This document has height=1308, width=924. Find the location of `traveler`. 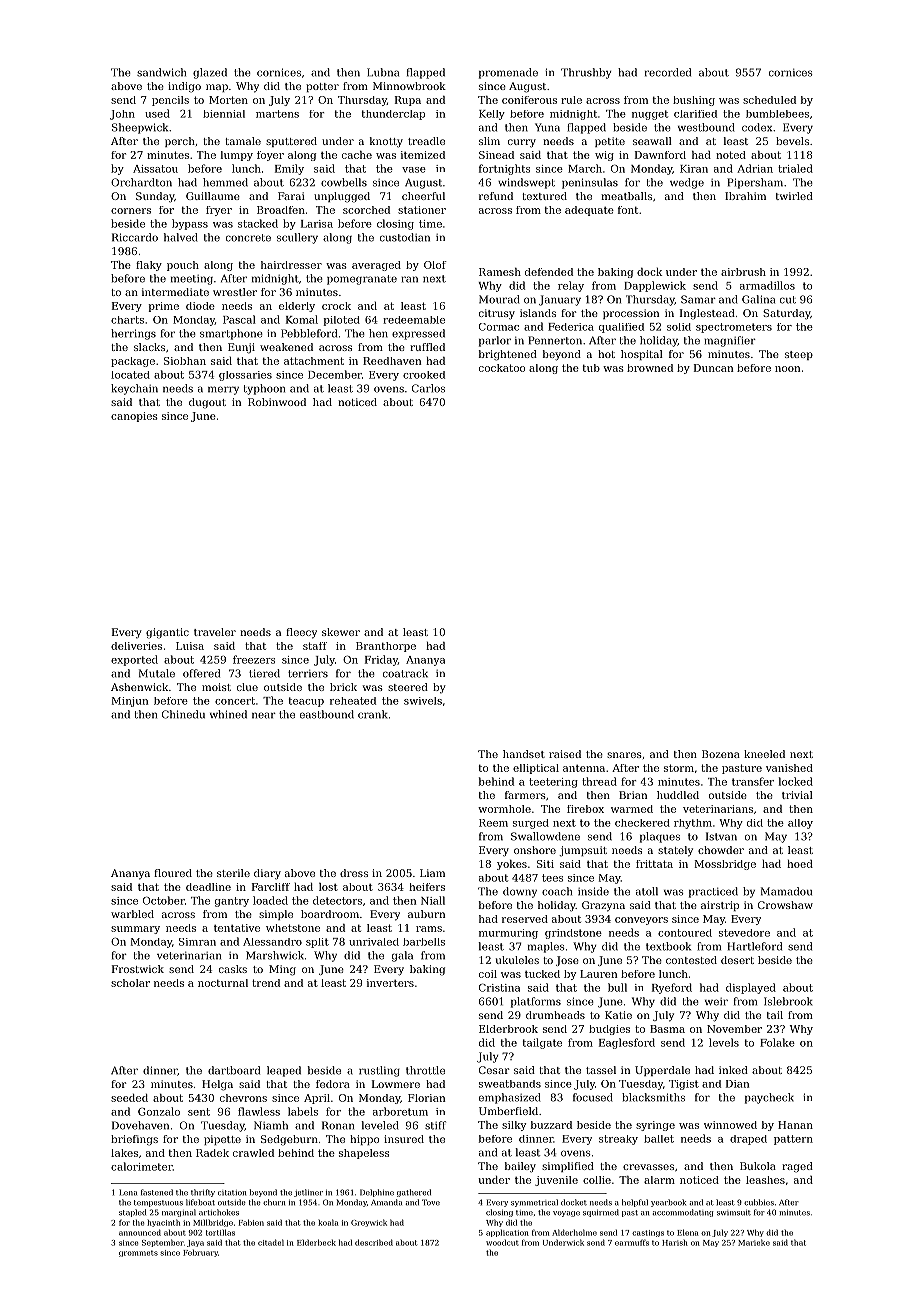

traveler is located at coordinates (215, 632).
